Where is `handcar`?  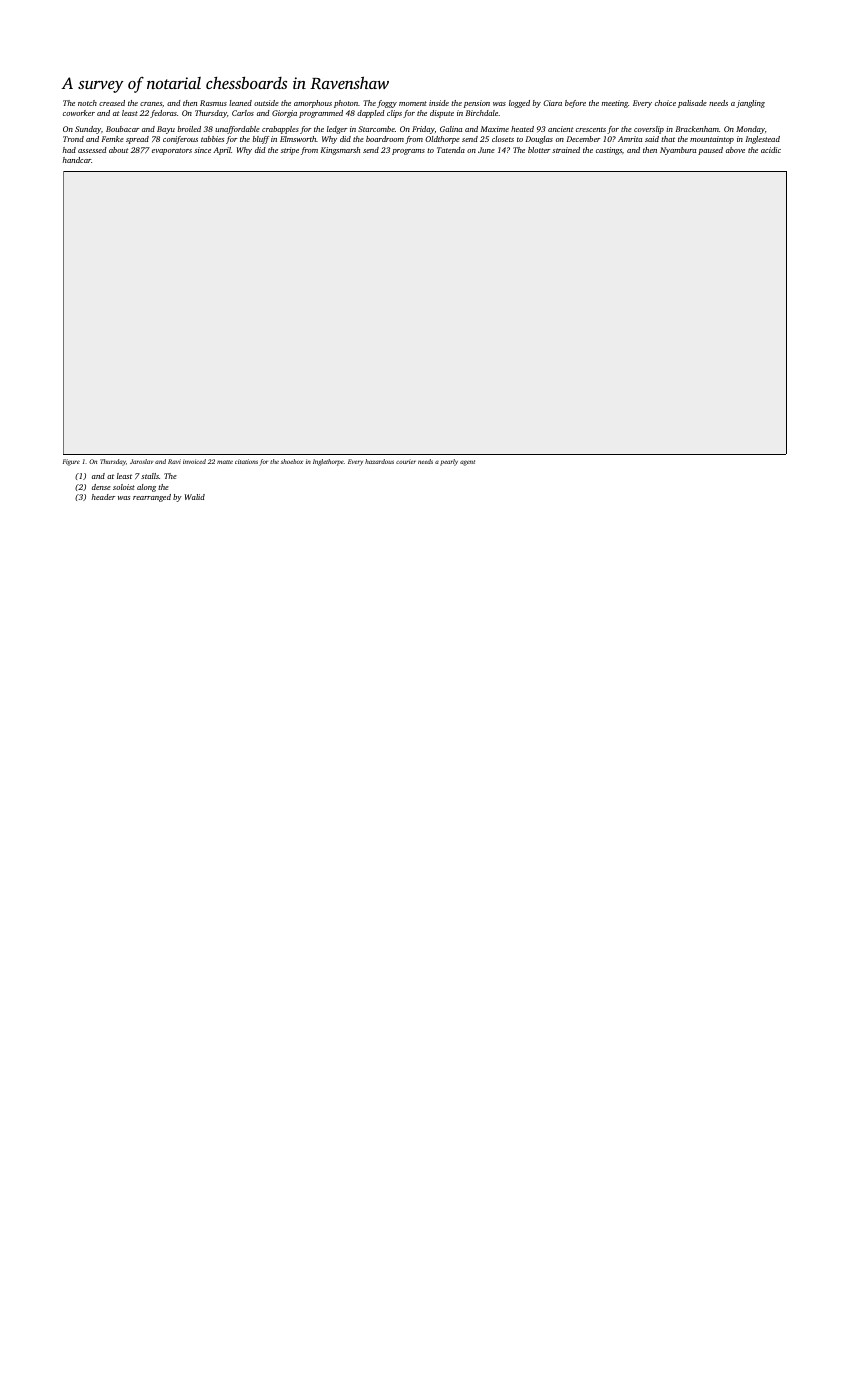 handcar is located at coordinates (76, 160).
